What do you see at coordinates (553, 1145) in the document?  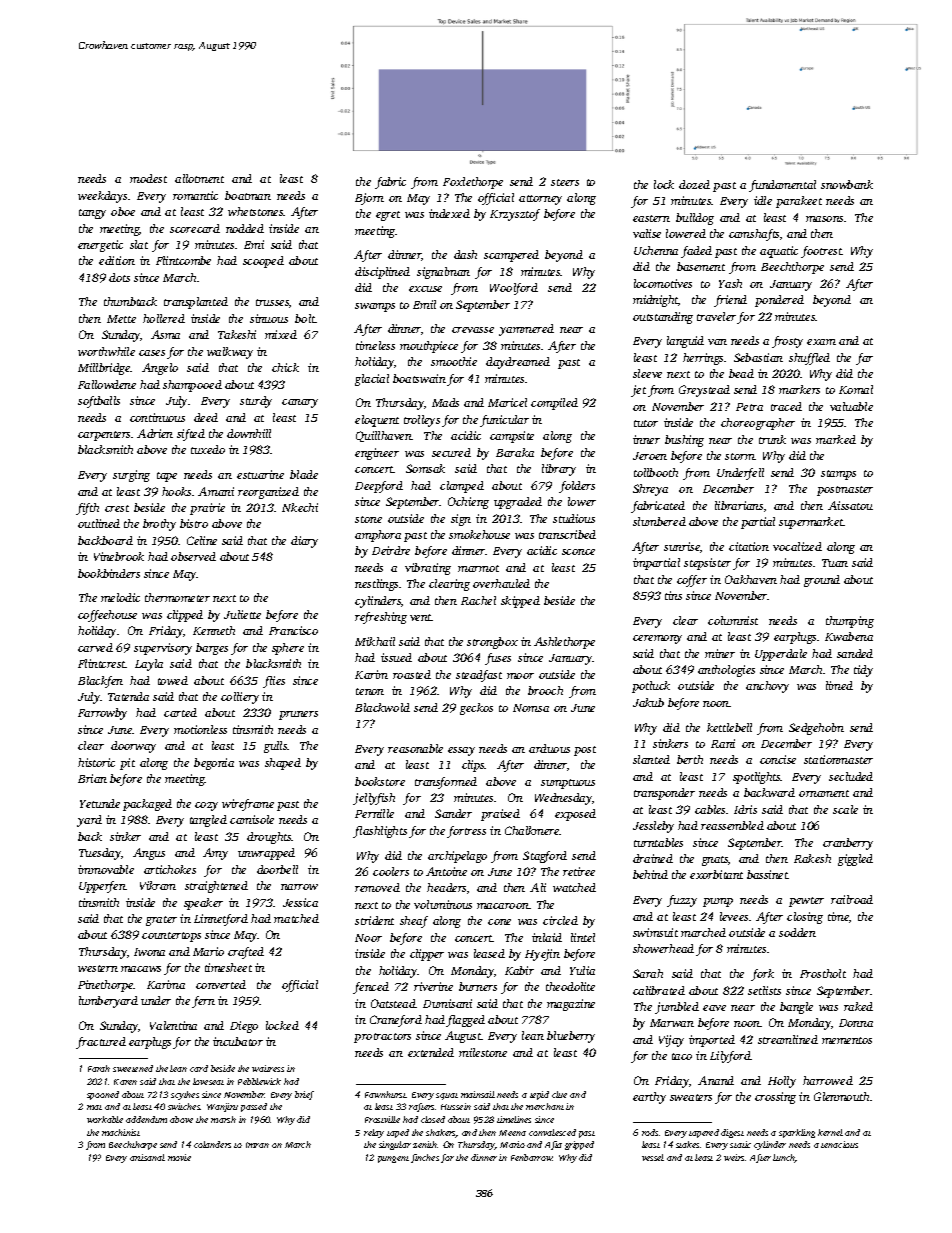 I see `Afia` at bounding box center [553, 1145].
